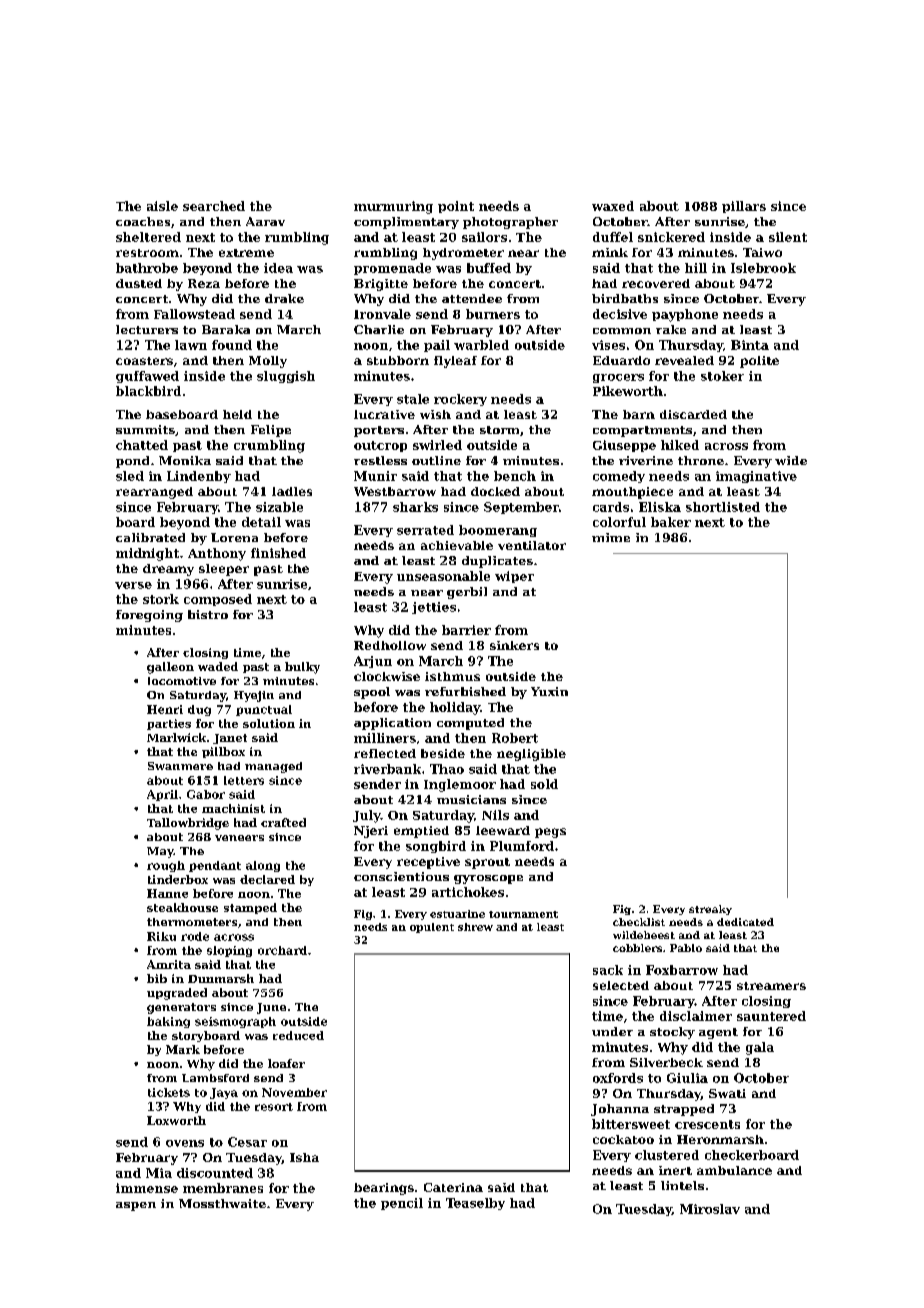 The height and width of the screenshot is (1308, 924). Describe the element at coordinates (130, 476) in the screenshot. I see `sled` at that location.
